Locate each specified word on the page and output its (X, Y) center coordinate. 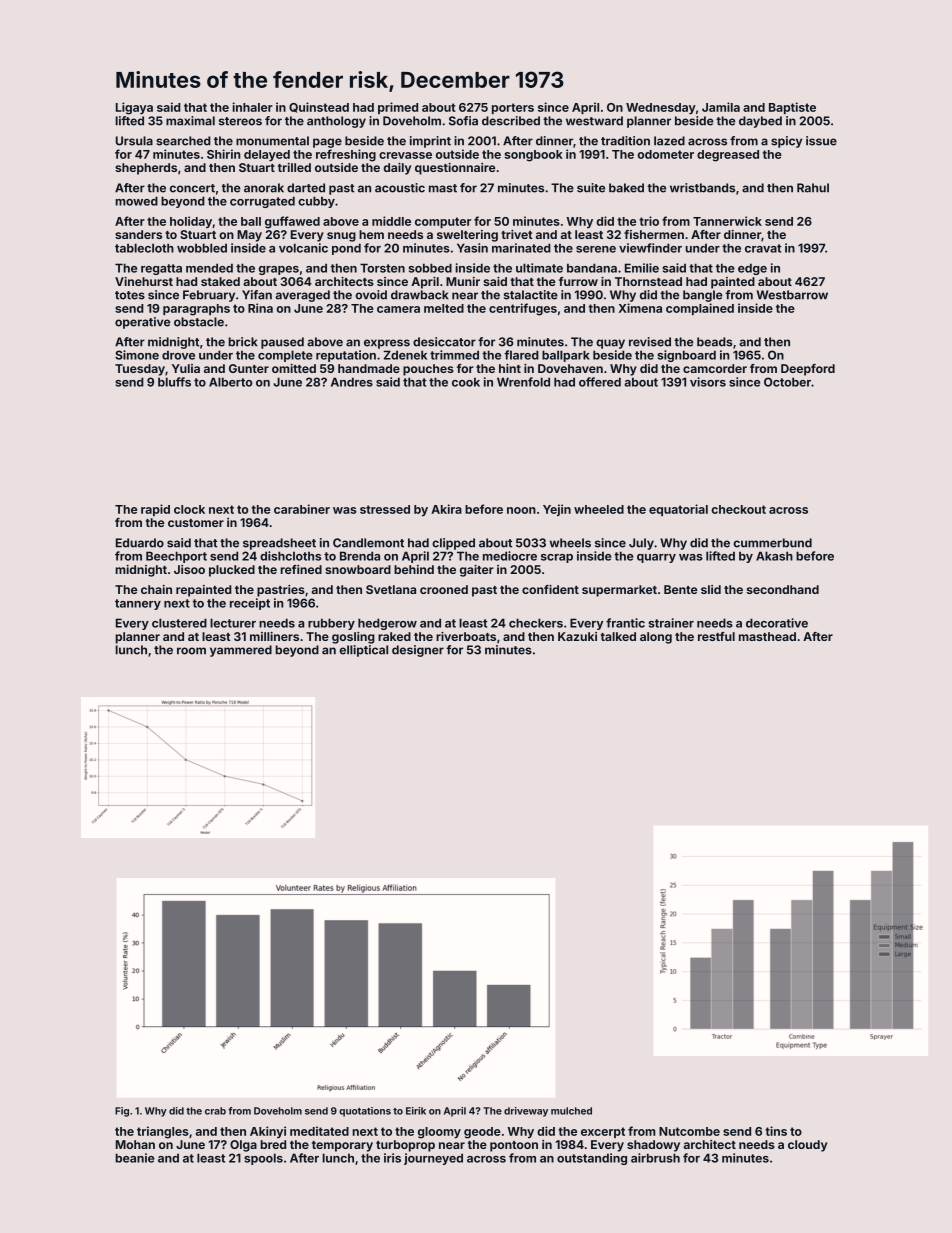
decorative (777, 623)
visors (708, 382)
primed (398, 108)
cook (466, 382)
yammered (241, 651)
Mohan (135, 1144)
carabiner (302, 509)
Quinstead (319, 107)
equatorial (678, 510)
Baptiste (792, 108)
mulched (571, 1111)
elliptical (364, 651)
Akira (446, 509)
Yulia (186, 368)
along (656, 638)
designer (418, 651)
